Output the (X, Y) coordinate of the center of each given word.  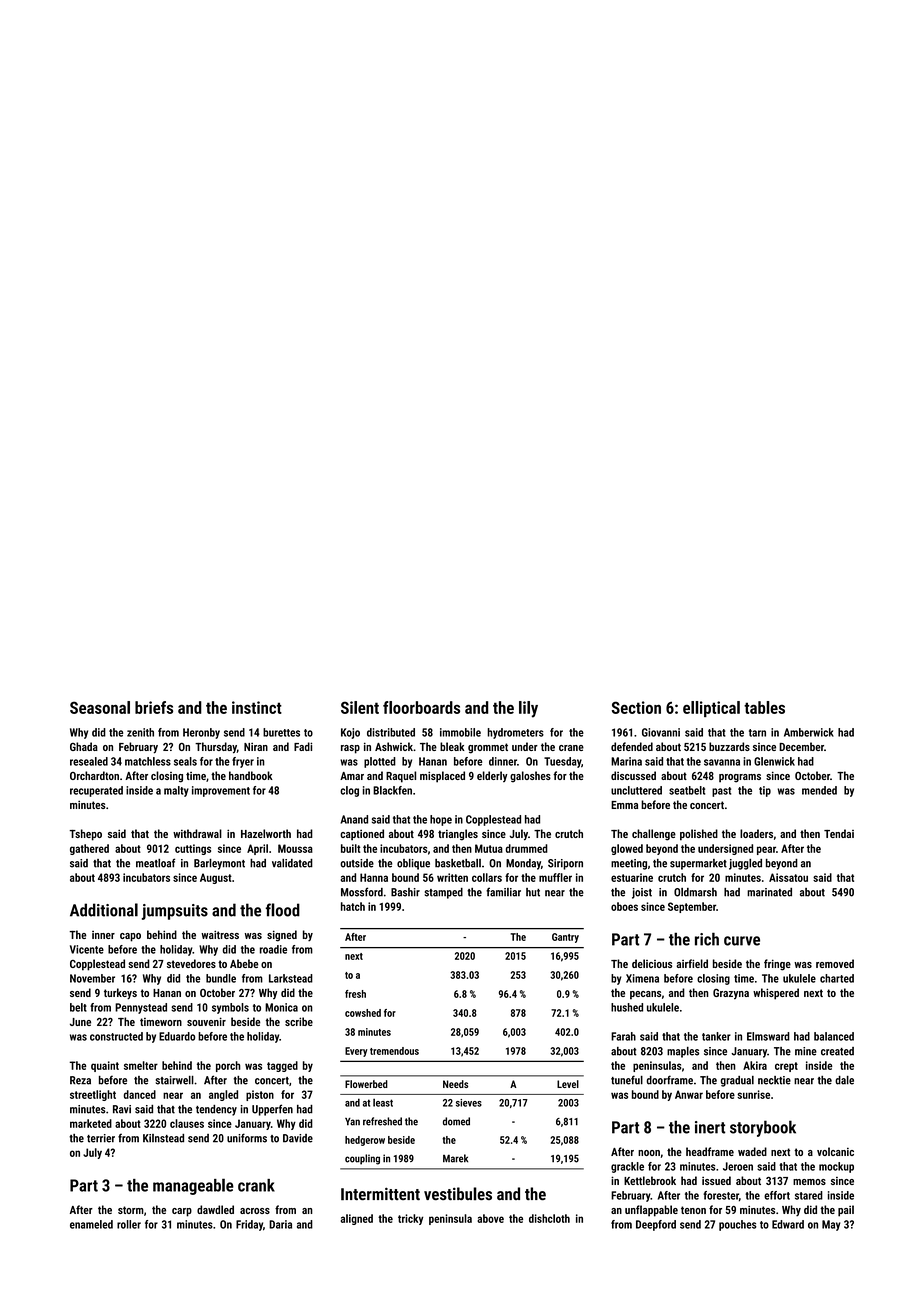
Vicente (87, 949)
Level (568, 1084)
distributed (391, 732)
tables (764, 707)
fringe (777, 965)
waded (752, 1151)
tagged (282, 1066)
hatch (353, 906)
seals (185, 761)
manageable (193, 1186)
